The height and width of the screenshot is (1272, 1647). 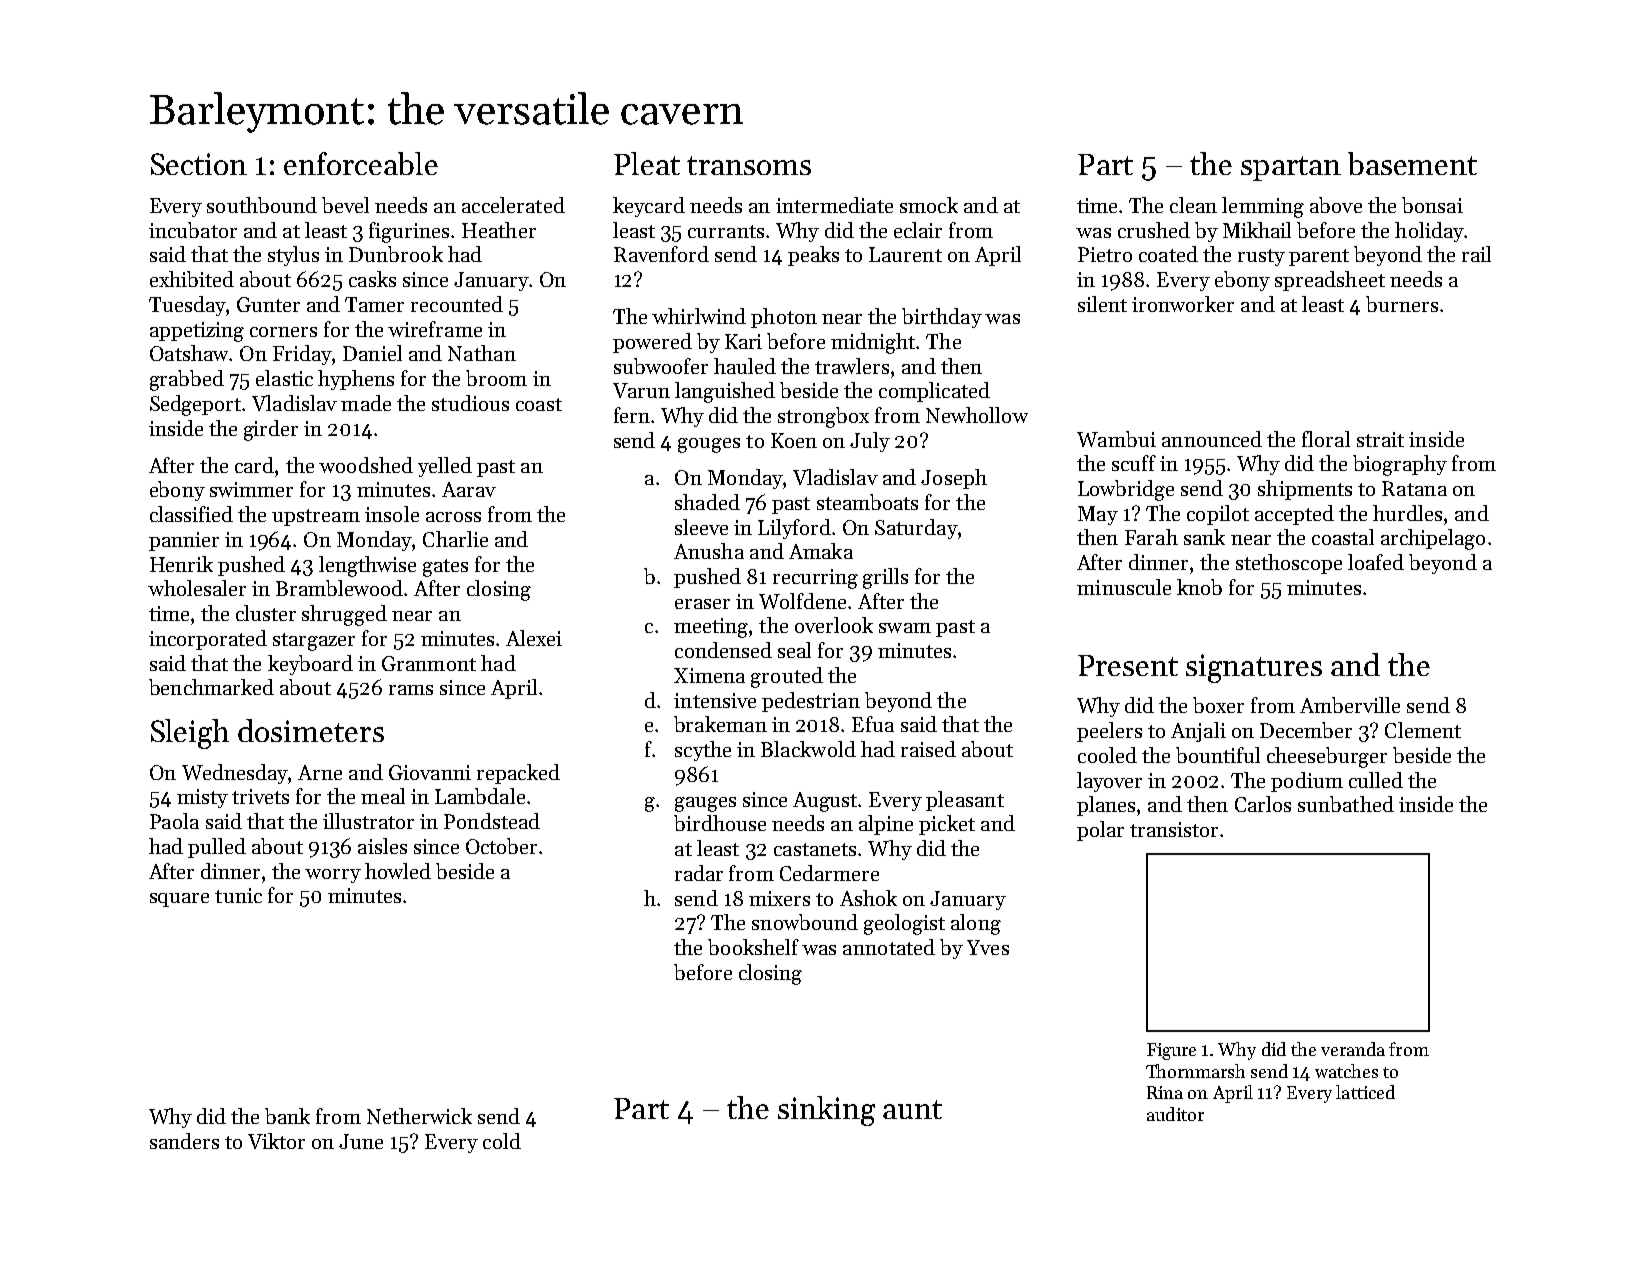 What do you see at coordinates (1218, 755) in the screenshot?
I see `bountiful` at bounding box center [1218, 755].
